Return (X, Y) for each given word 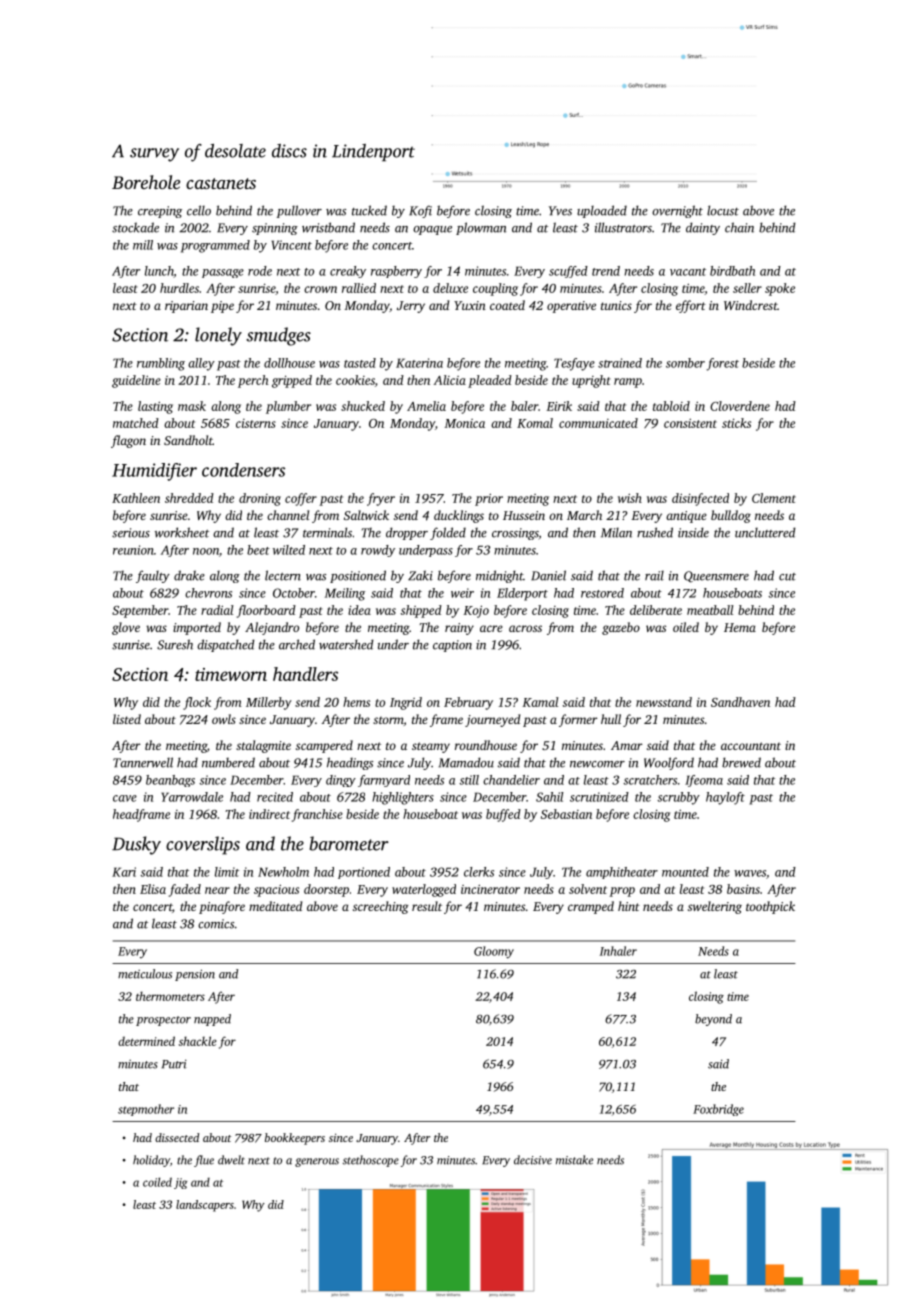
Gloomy (494, 952)
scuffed (568, 272)
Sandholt (188, 440)
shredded (189, 498)
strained (620, 363)
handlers (305, 674)
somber (685, 363)
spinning (275, 229)
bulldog (731, 516)
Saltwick (366, 515)
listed (127, 719)
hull (611, 719)
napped (212, 1020)
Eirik (559, 406)
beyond (713, 1020)
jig (180, 1183)
